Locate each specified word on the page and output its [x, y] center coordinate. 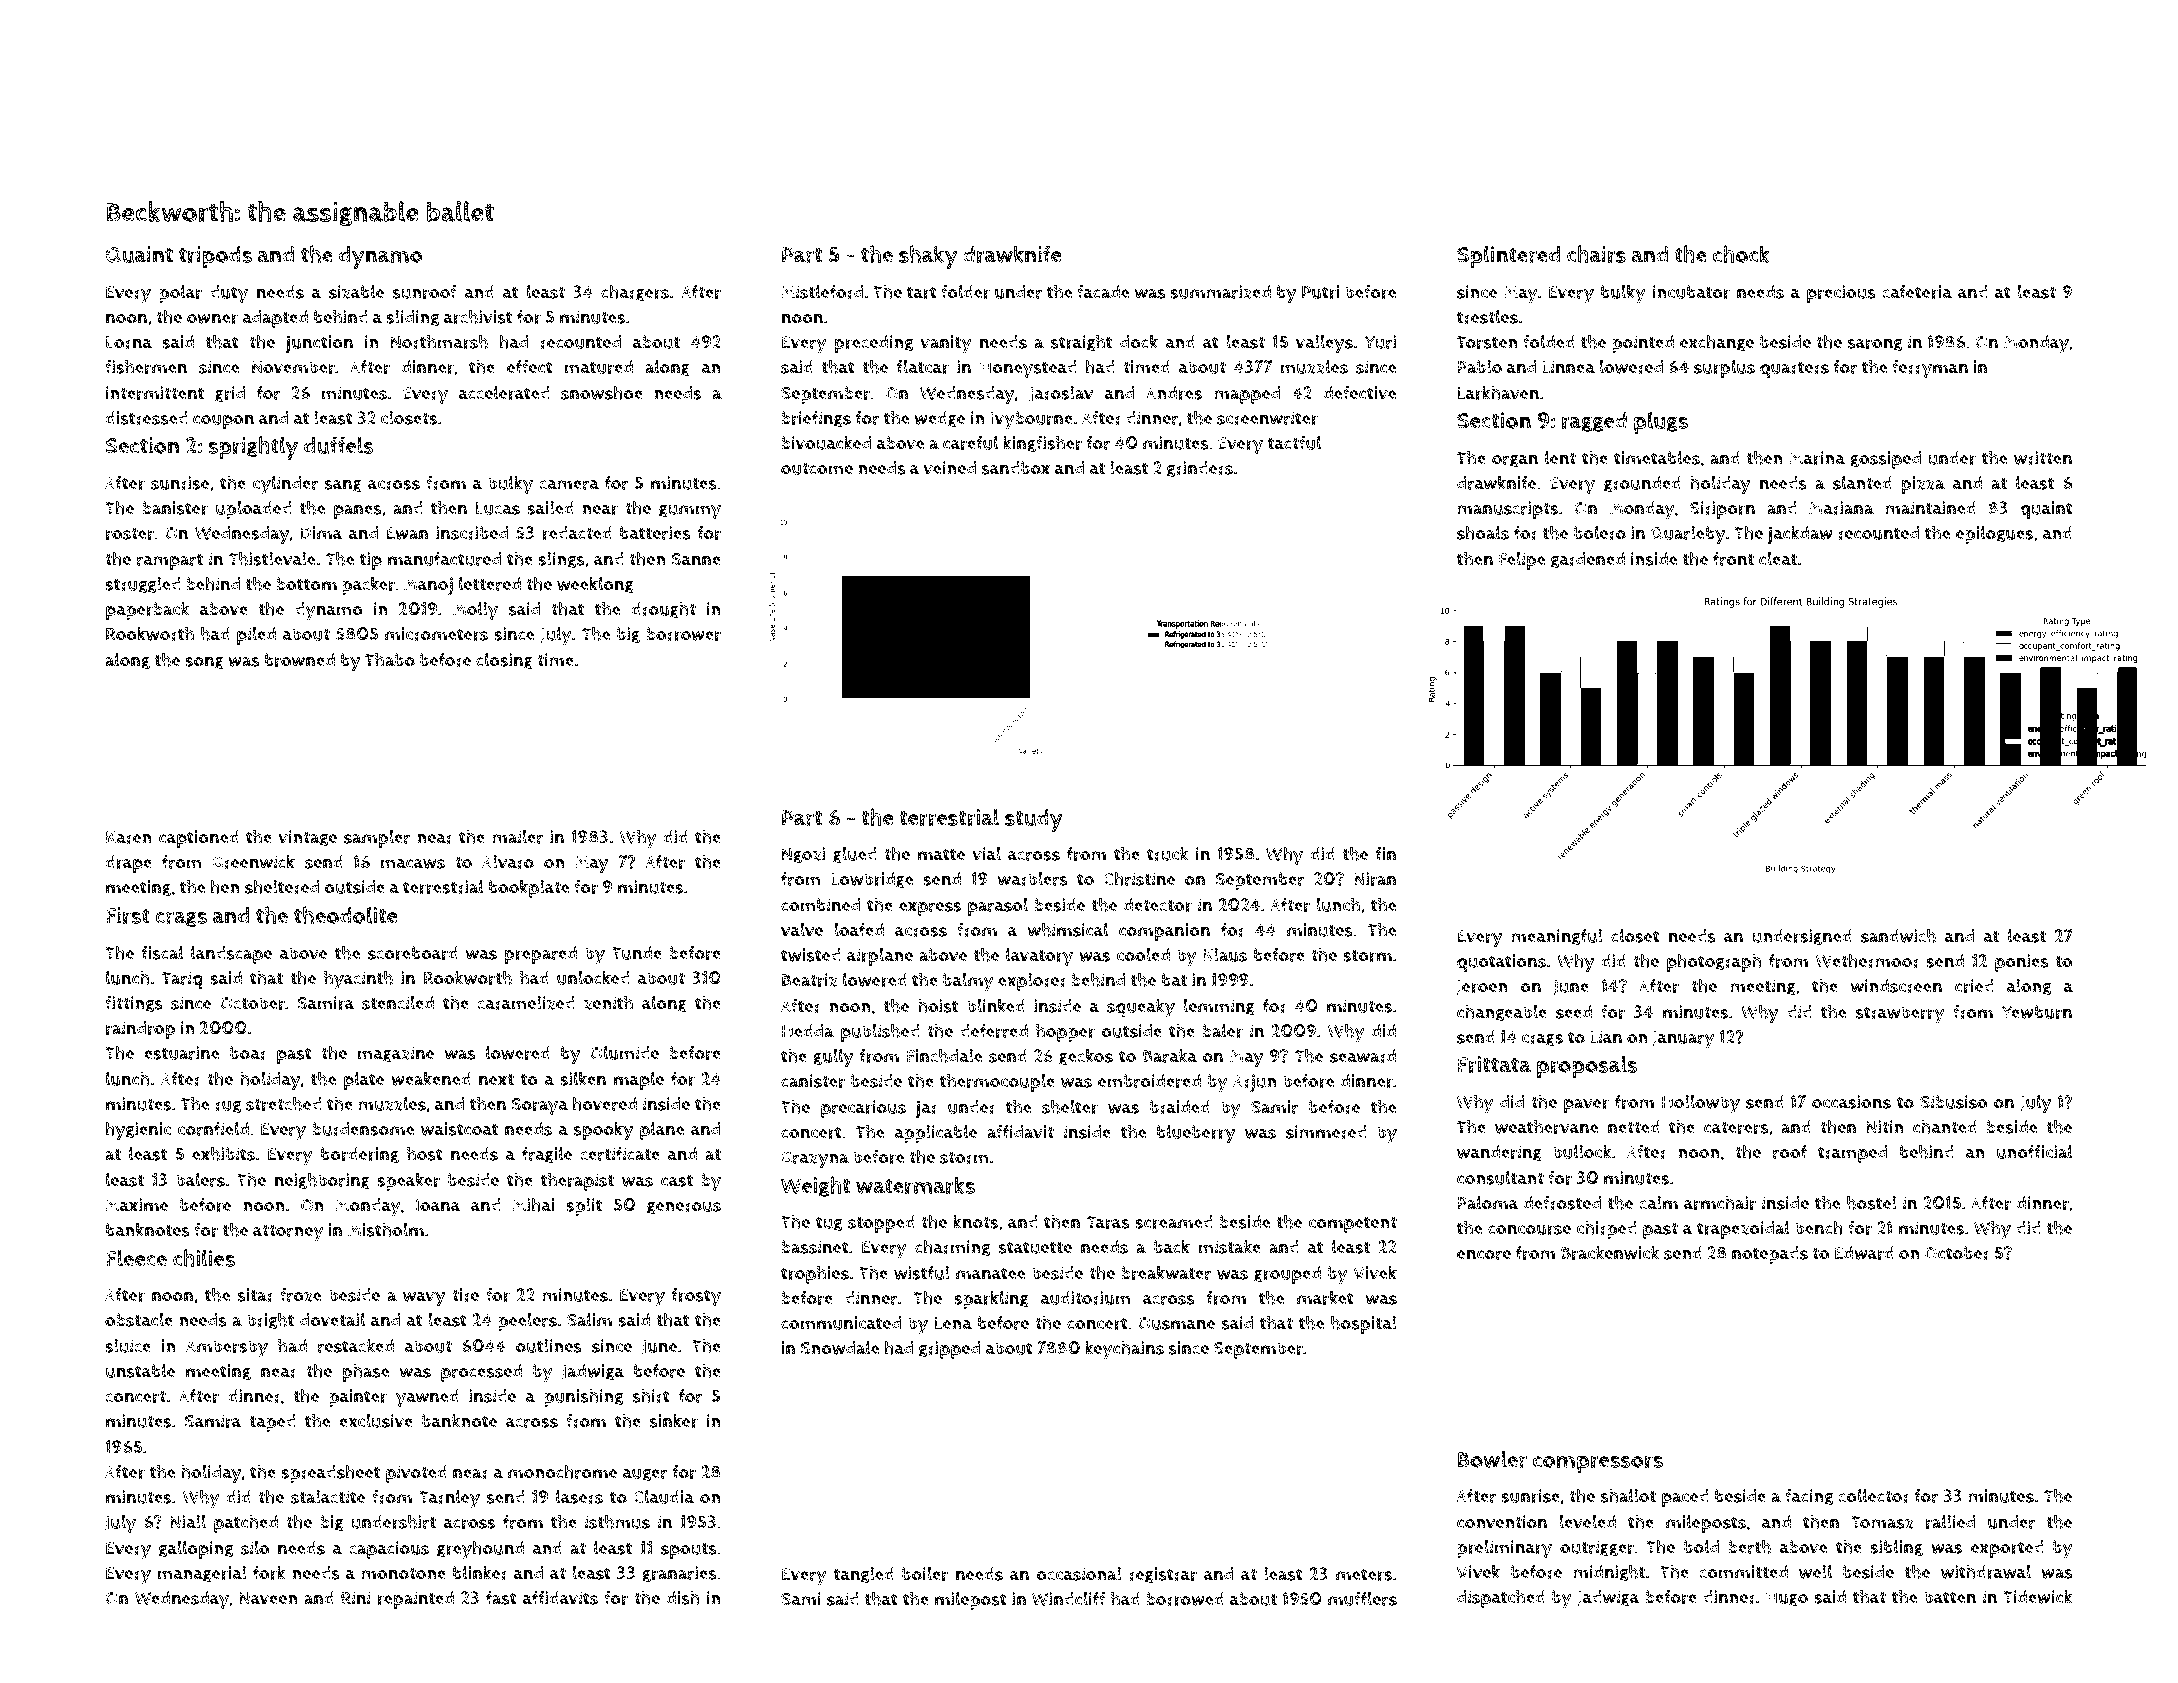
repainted [416, 1600]
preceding [874, 344]
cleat [1778, 559]
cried [1974, 986]
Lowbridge [872, 880]
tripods [215, 257]
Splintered [1508, 256]
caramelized [526, 1003]
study [1034, 820]
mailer [517, 837]
